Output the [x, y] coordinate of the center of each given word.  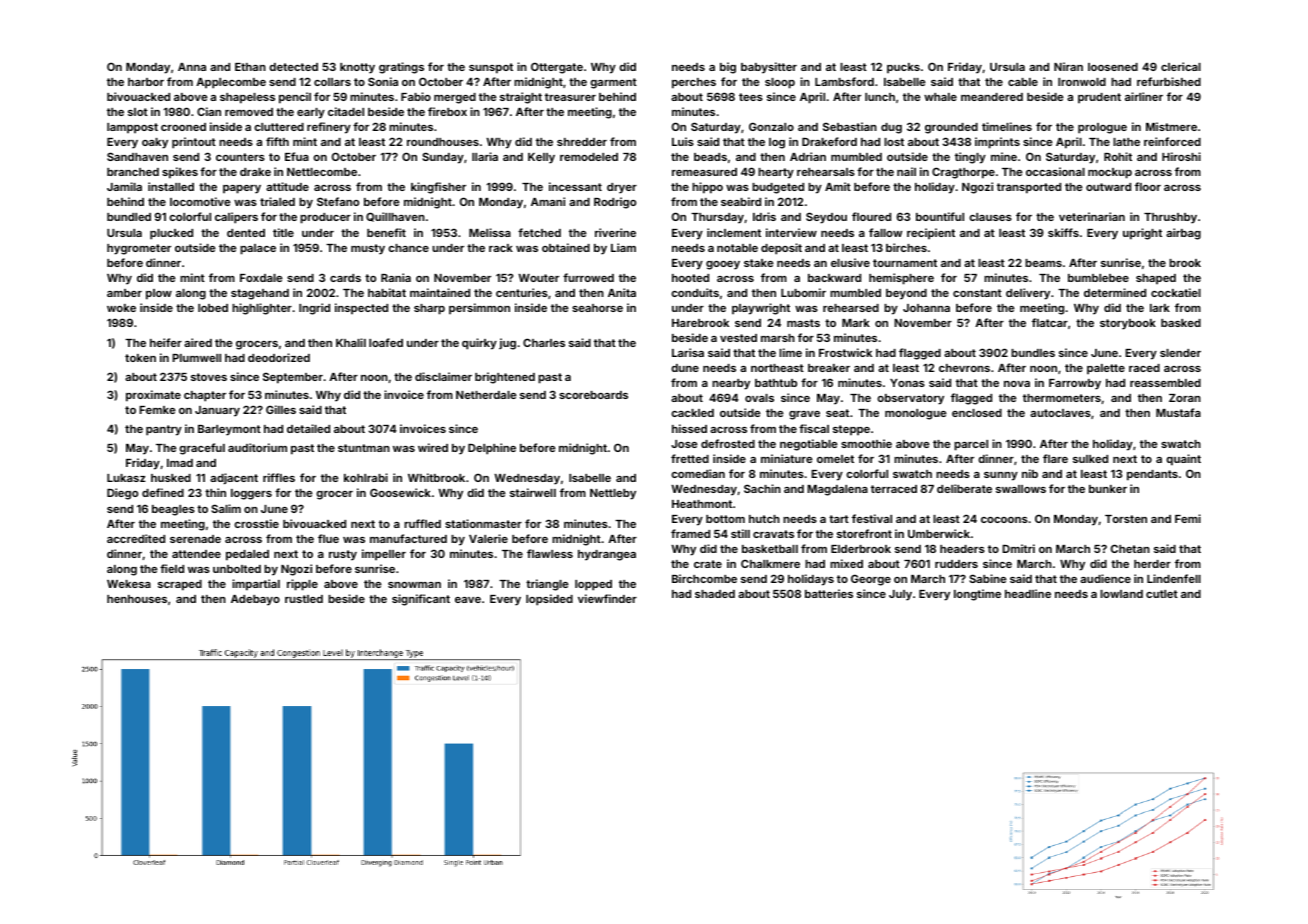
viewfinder [607, 598]
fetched [539, 232]
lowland [1121, 594]
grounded [951, 128]
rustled [304, 599]
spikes [180, 173]
